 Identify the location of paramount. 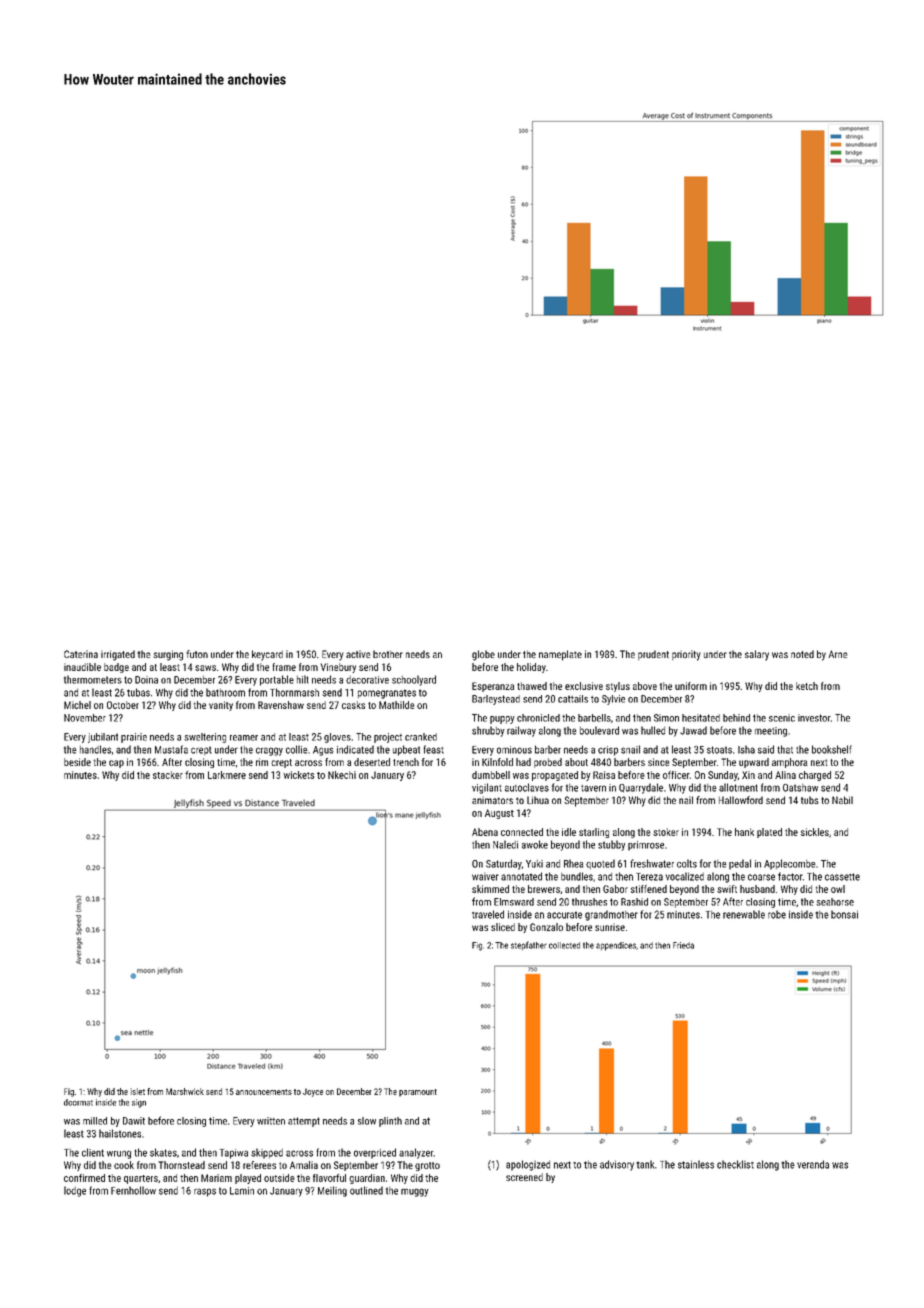
(418, 1093).
